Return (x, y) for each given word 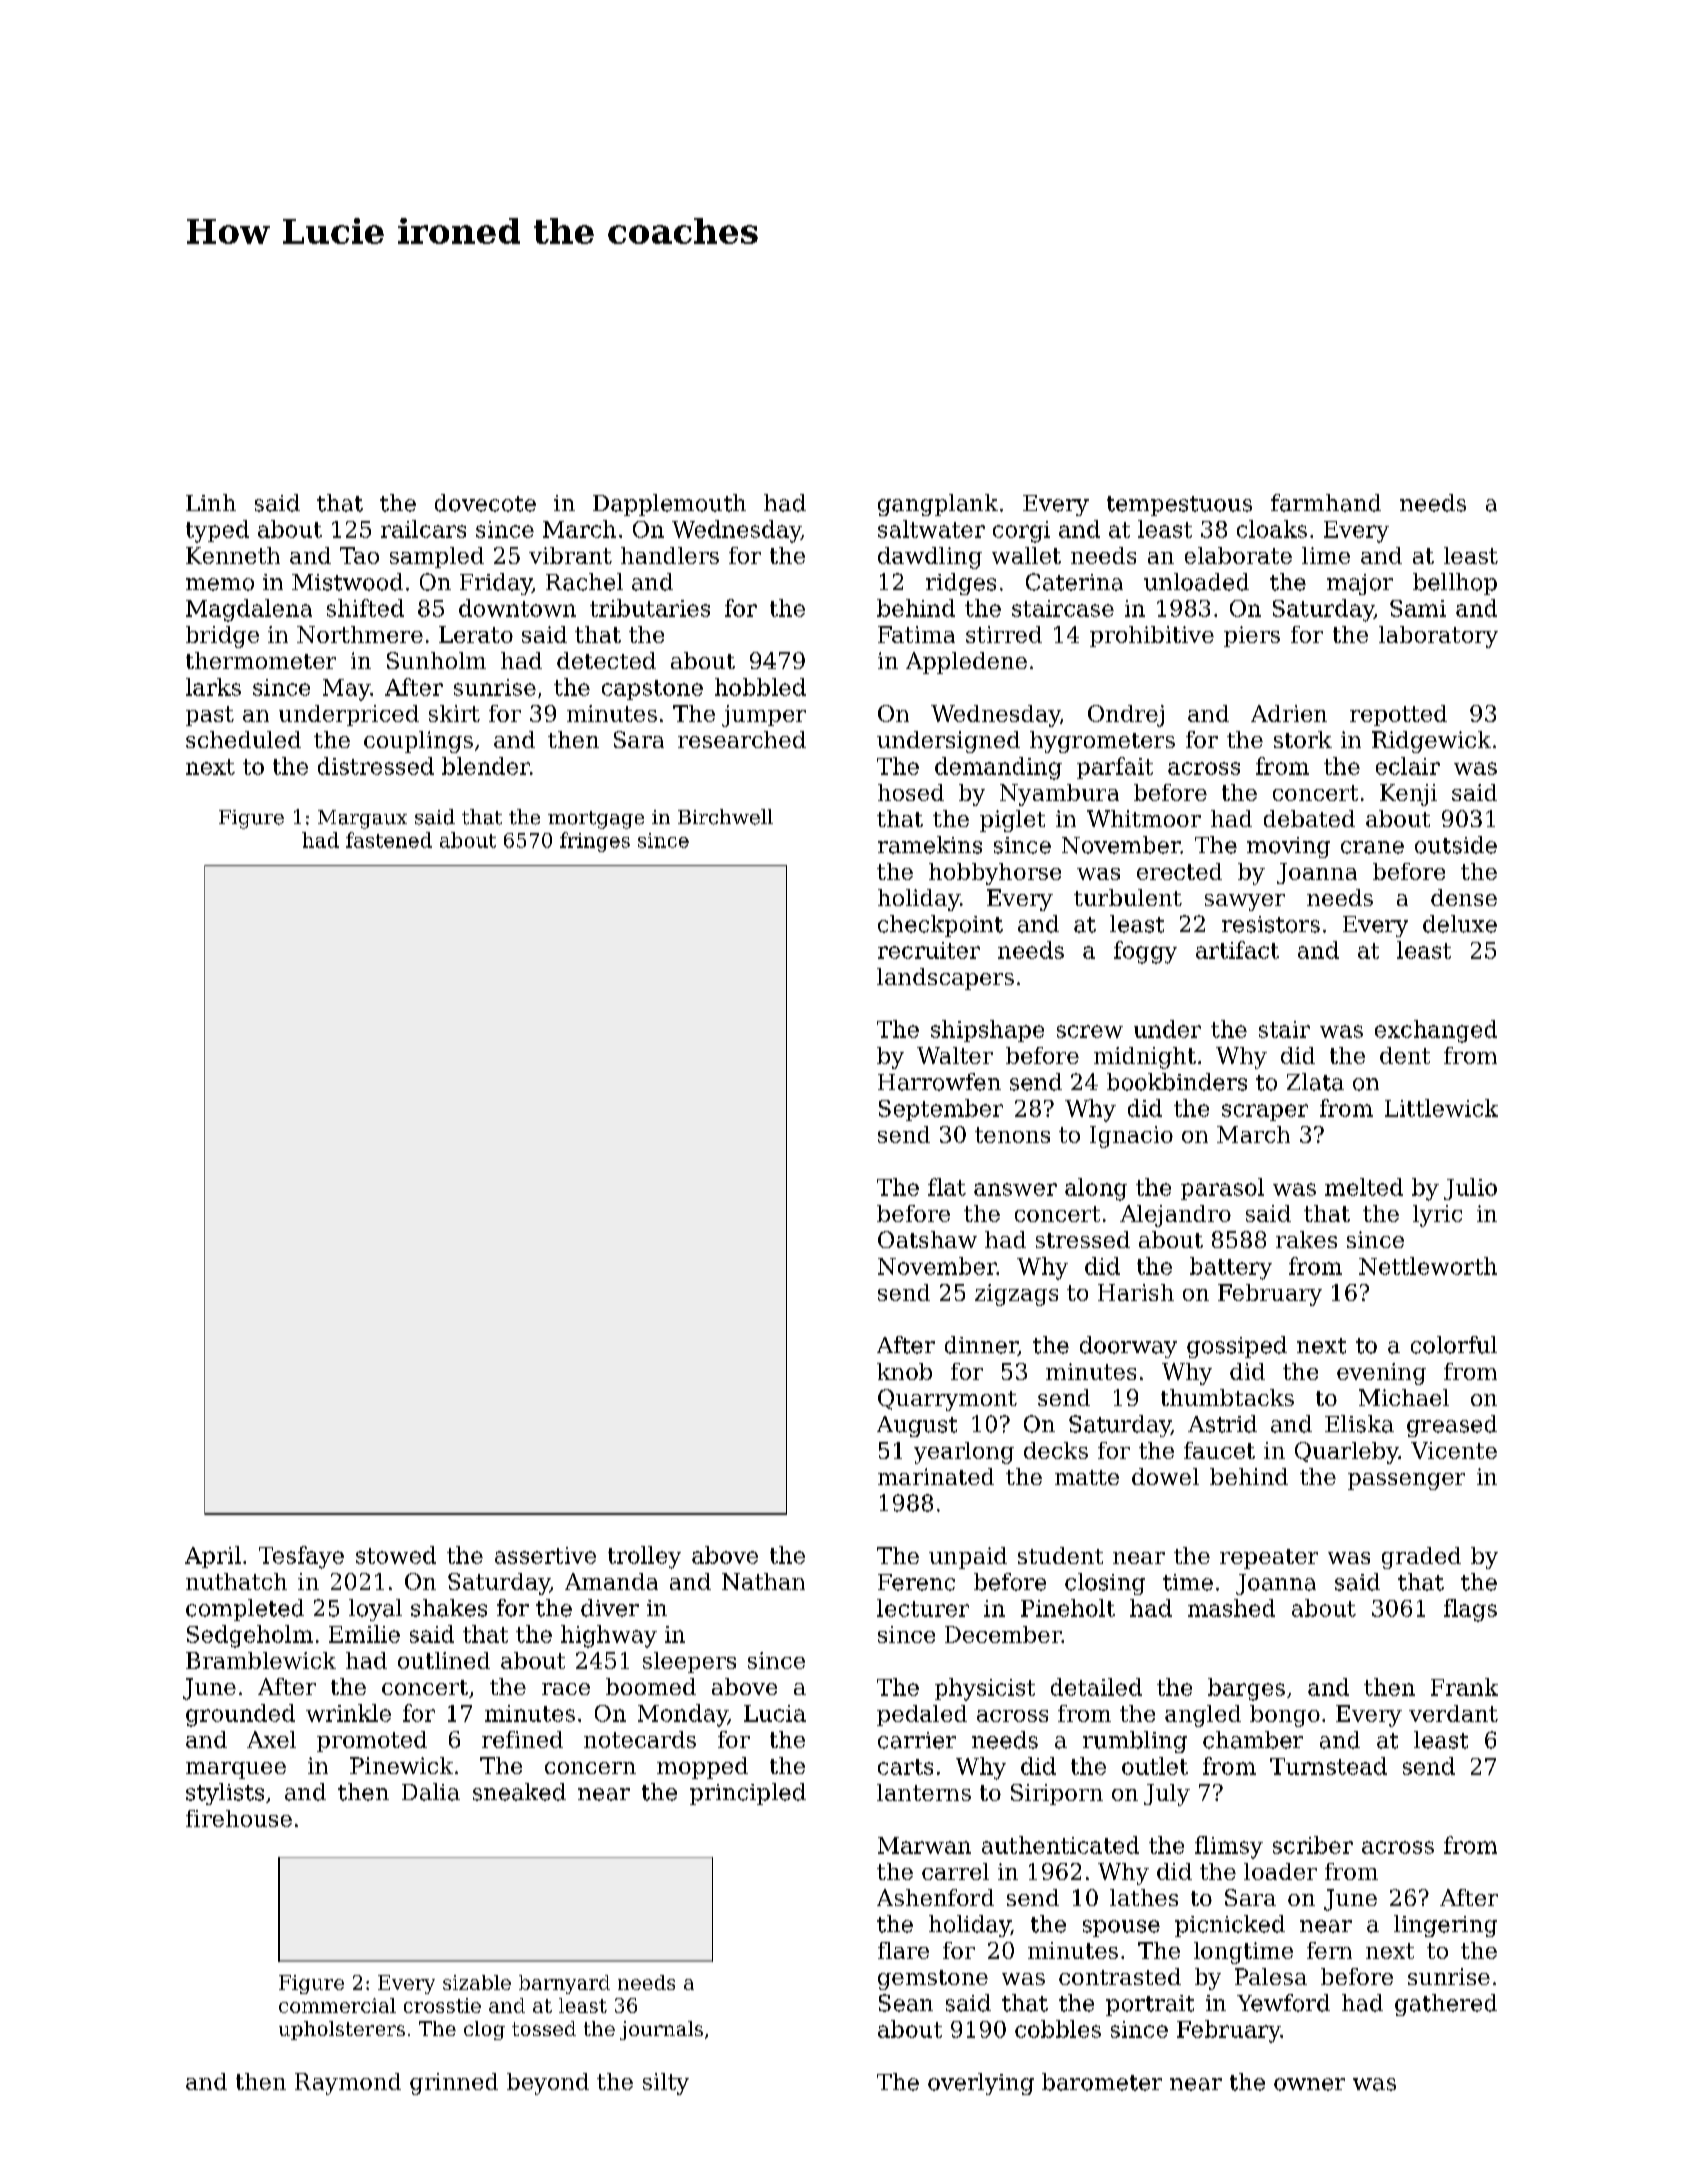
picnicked (1230, 1926)
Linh (211, 502)
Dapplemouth (669, 505)
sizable (477, 1982)
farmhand (1326, 503)
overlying (981, 2084)
